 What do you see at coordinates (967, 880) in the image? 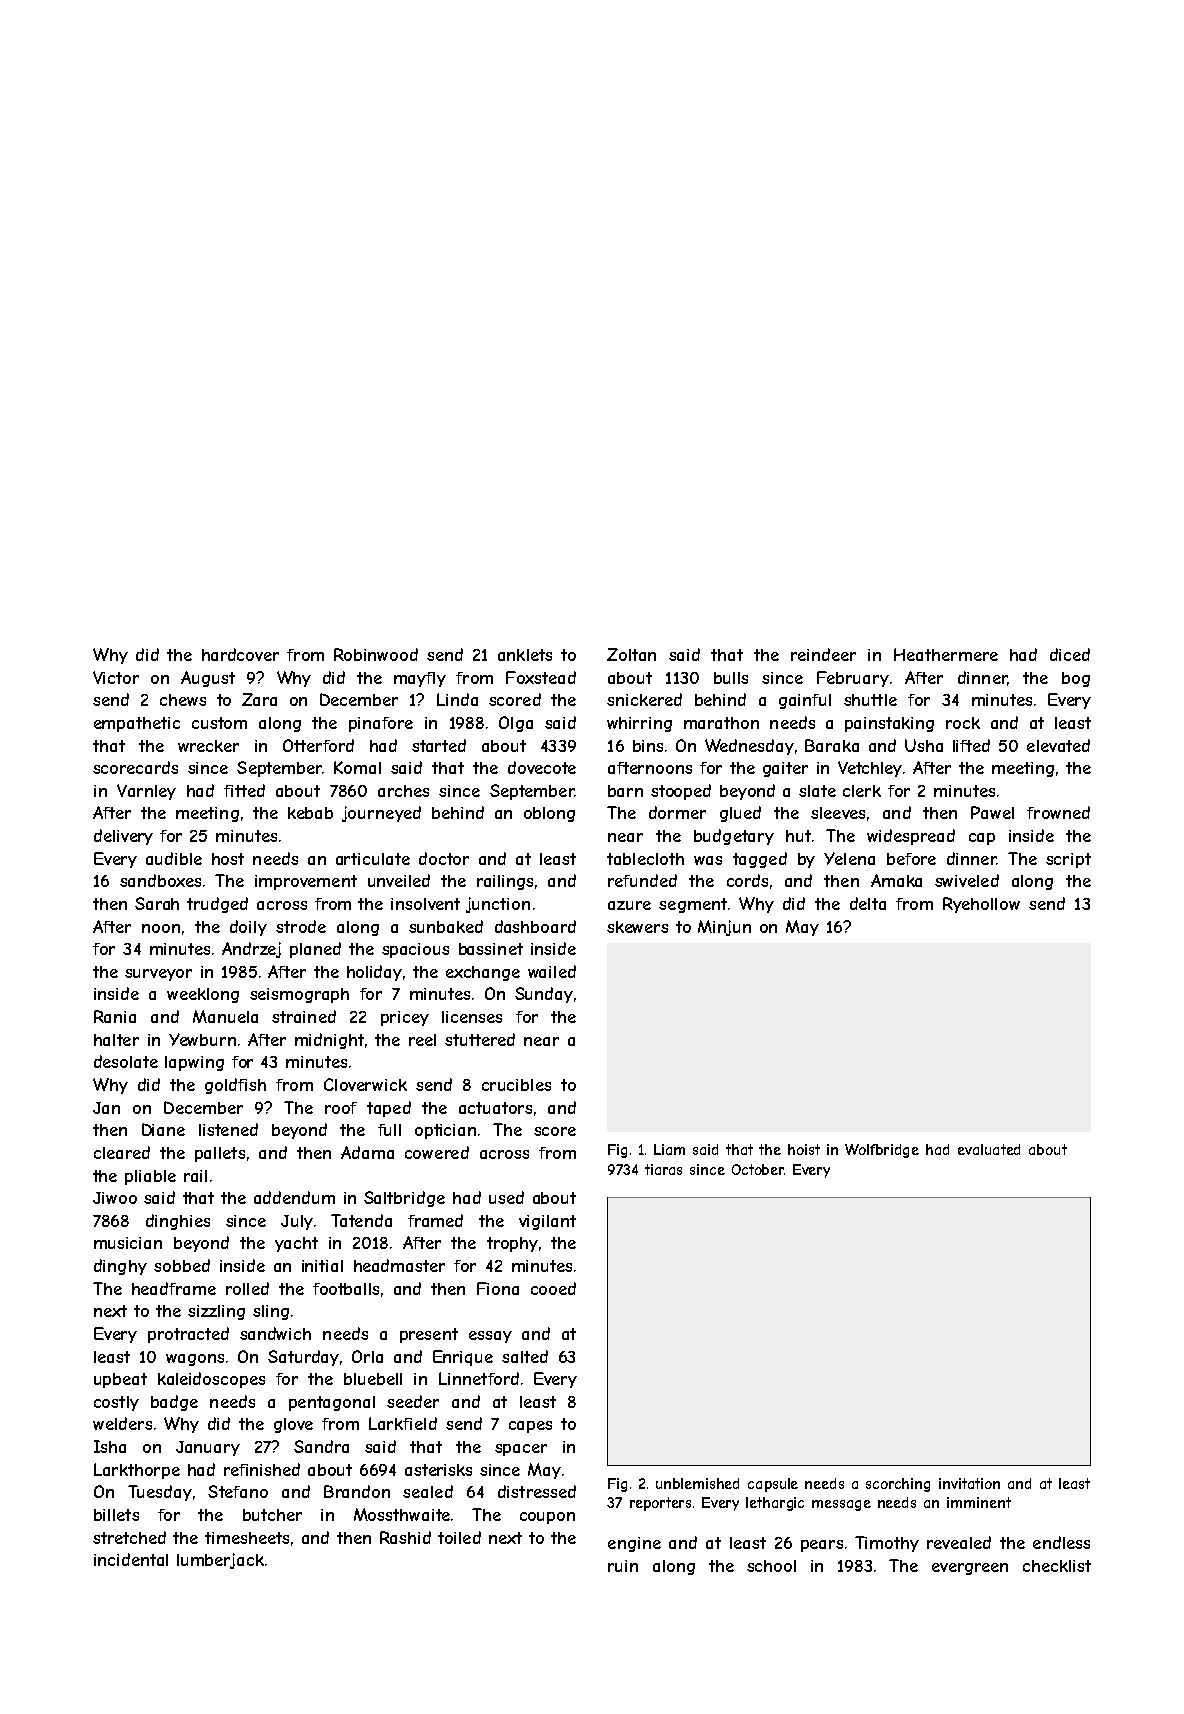
I see `swiveled` at bounding box center [967, 880].
